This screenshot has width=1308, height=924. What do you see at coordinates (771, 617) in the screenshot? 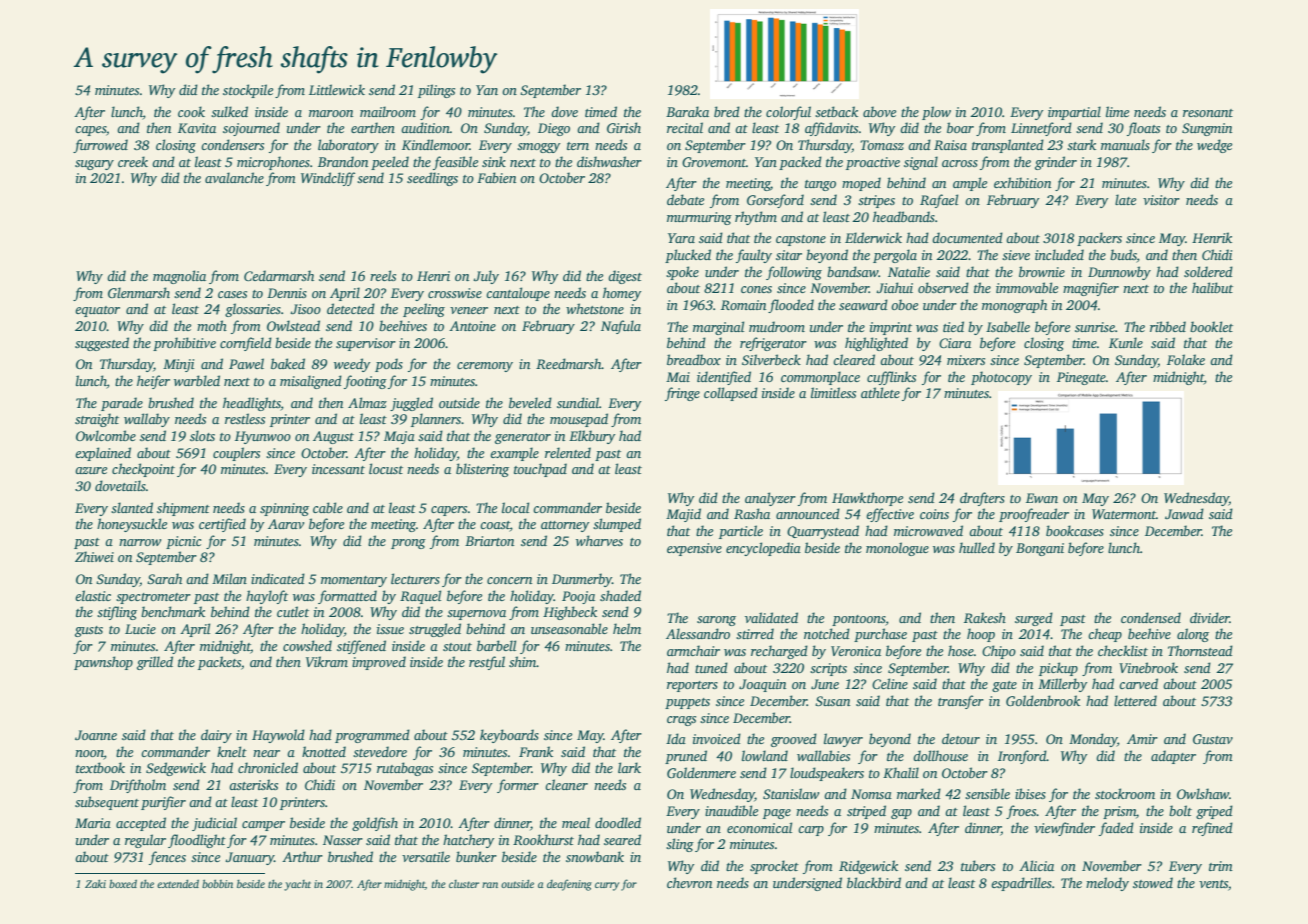
I see `validated` at bounding box center [771, 617].
